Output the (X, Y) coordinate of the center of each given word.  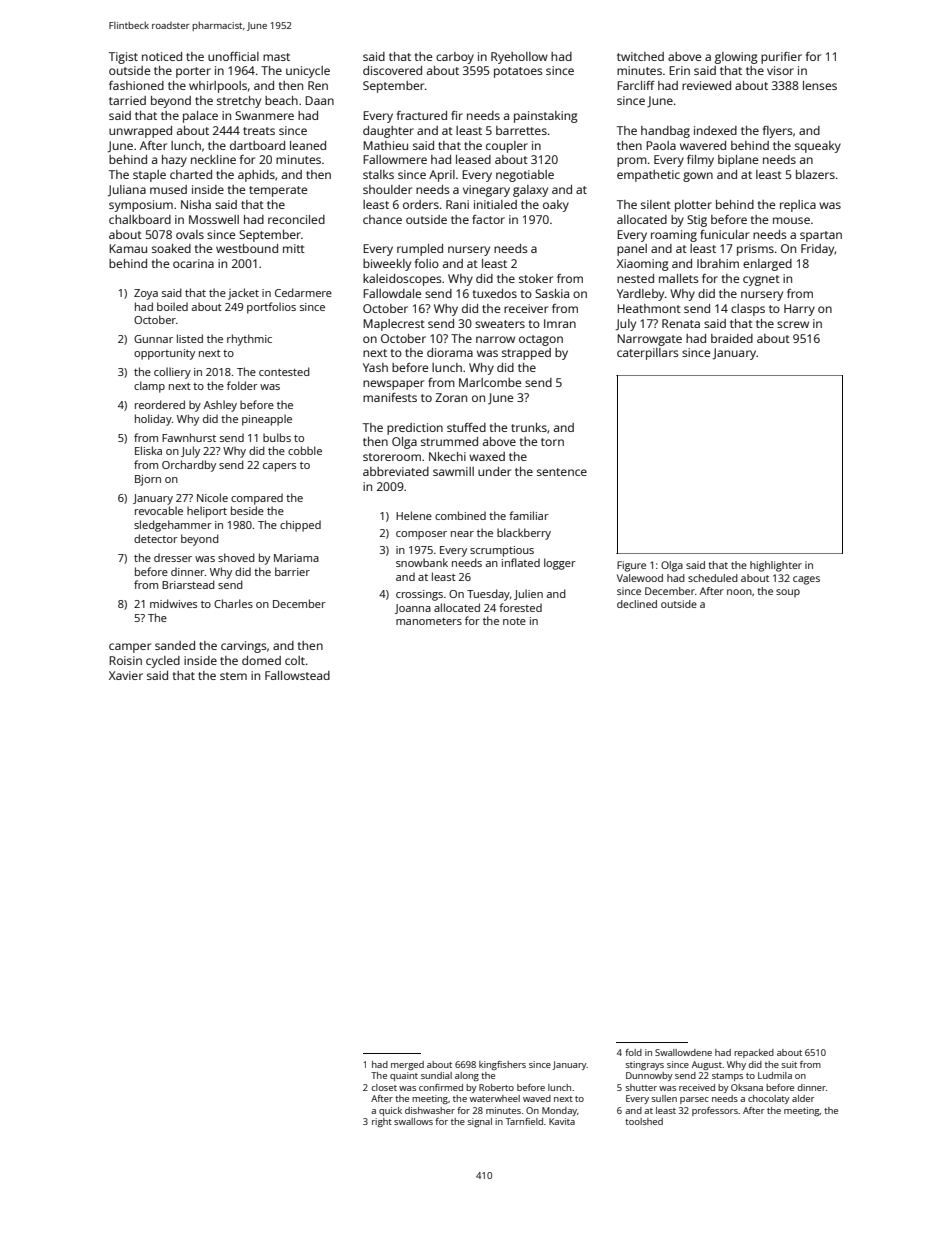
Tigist (123, 58)
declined (637, 604)
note (514, 621)
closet (384, 1087)
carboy (455, 58)
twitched (640, 56)
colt (295, 660)
